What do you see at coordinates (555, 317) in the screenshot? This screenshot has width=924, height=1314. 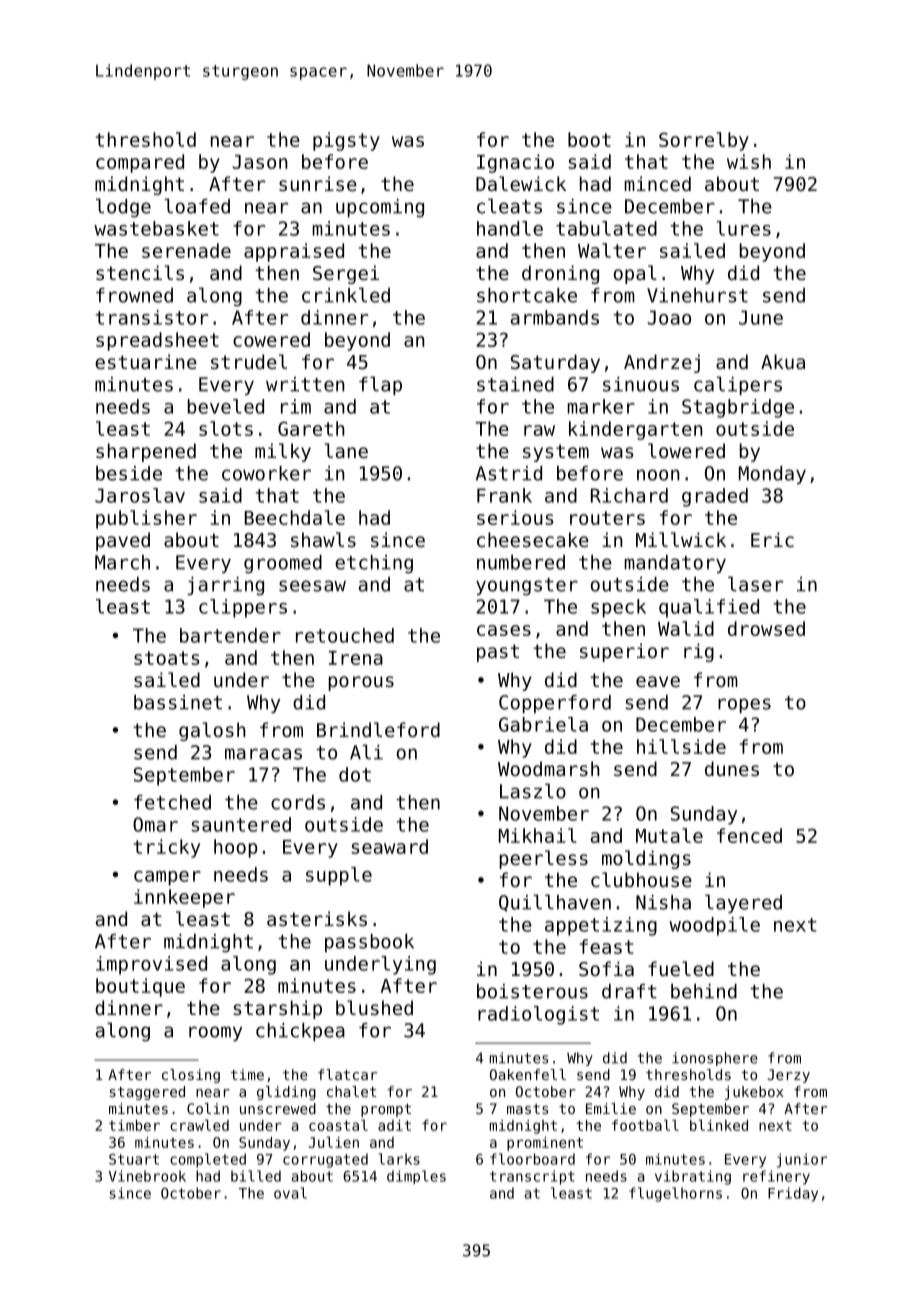 I see `armbands` at bounding box center [555, 317].
